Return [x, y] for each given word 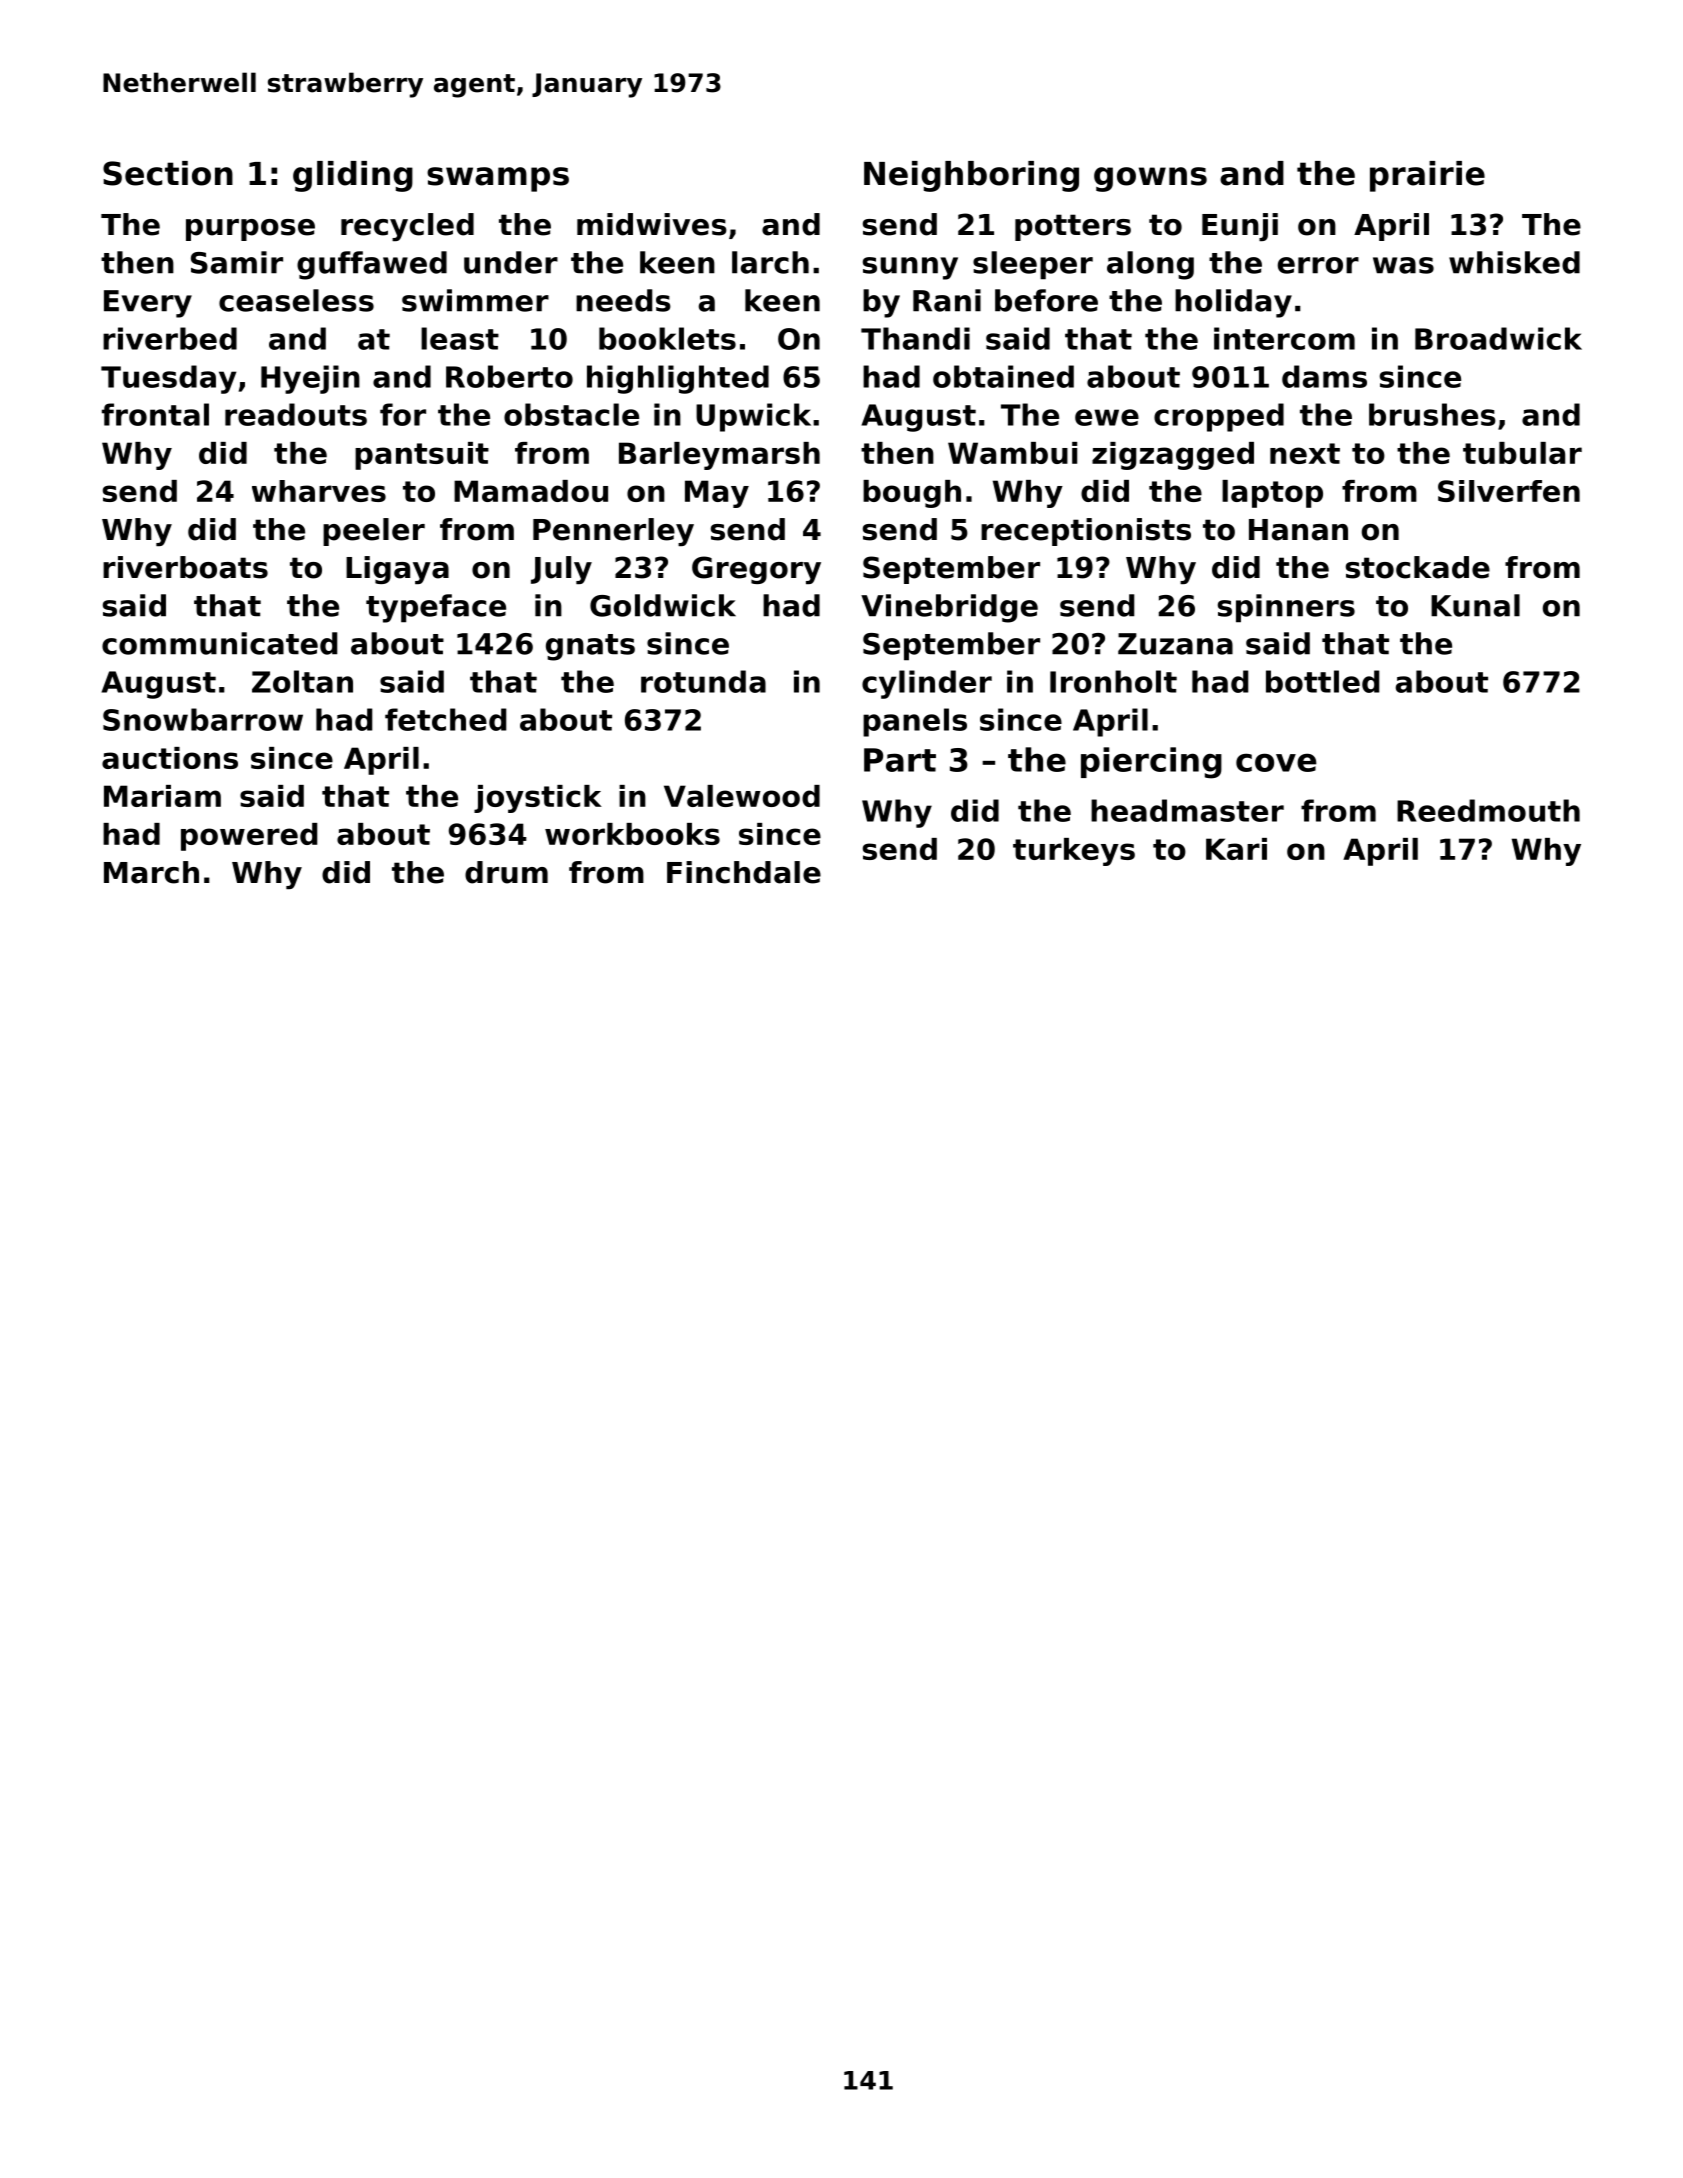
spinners [1286, 608]
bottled [1323, 681]
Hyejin [310, 379]
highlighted [678, 379]
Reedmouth [1488, 810]
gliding [353, 176]
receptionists [1086, 532]
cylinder [927, 684]
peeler [374, 532]
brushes [1432, 414]
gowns [1150, 179]
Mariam [162, 796]
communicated [220, 643]
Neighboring [971, 176]
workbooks [632, 834]
